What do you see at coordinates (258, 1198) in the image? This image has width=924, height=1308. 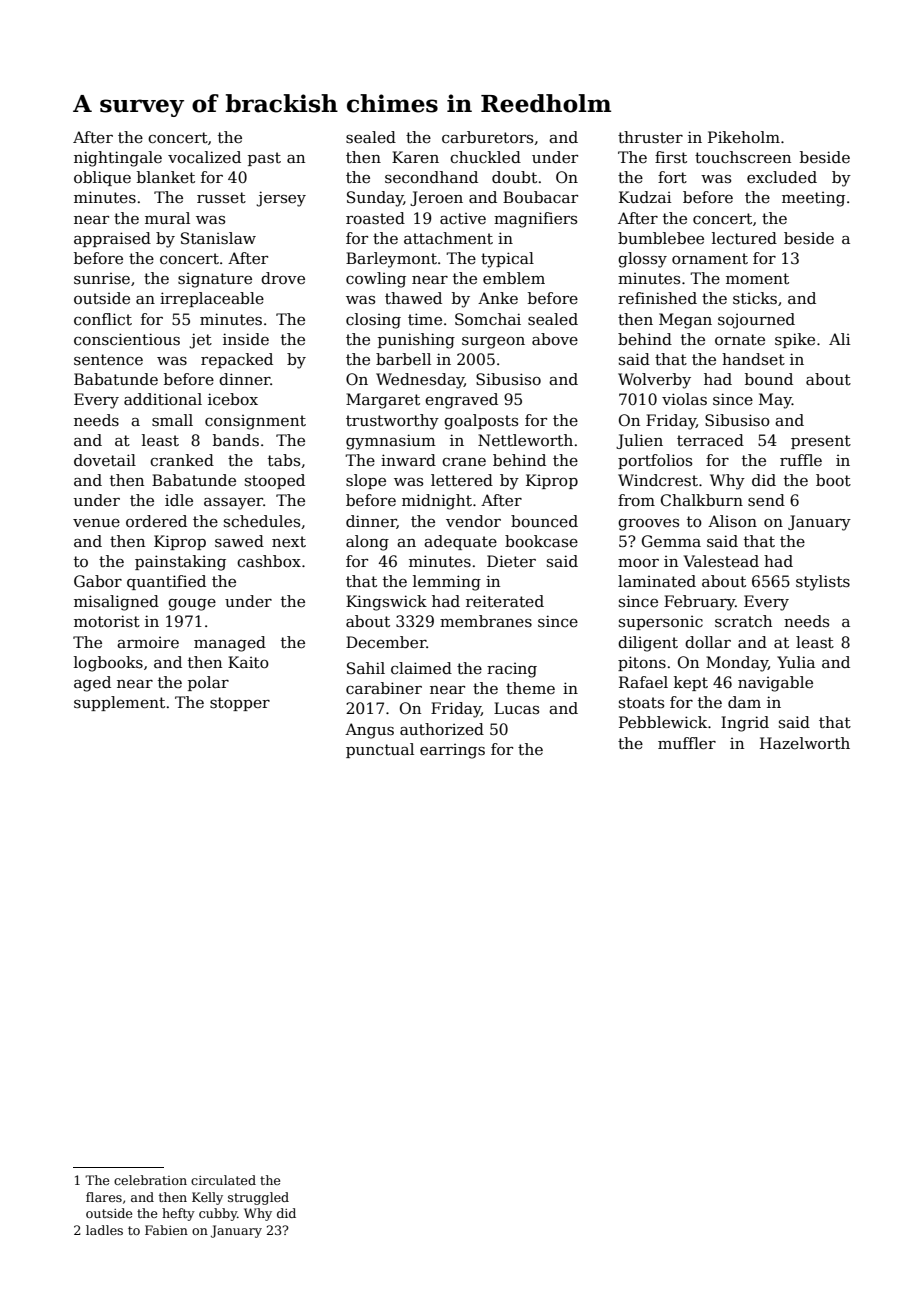 I see `struggled` at bounding box center [258, 1198].
